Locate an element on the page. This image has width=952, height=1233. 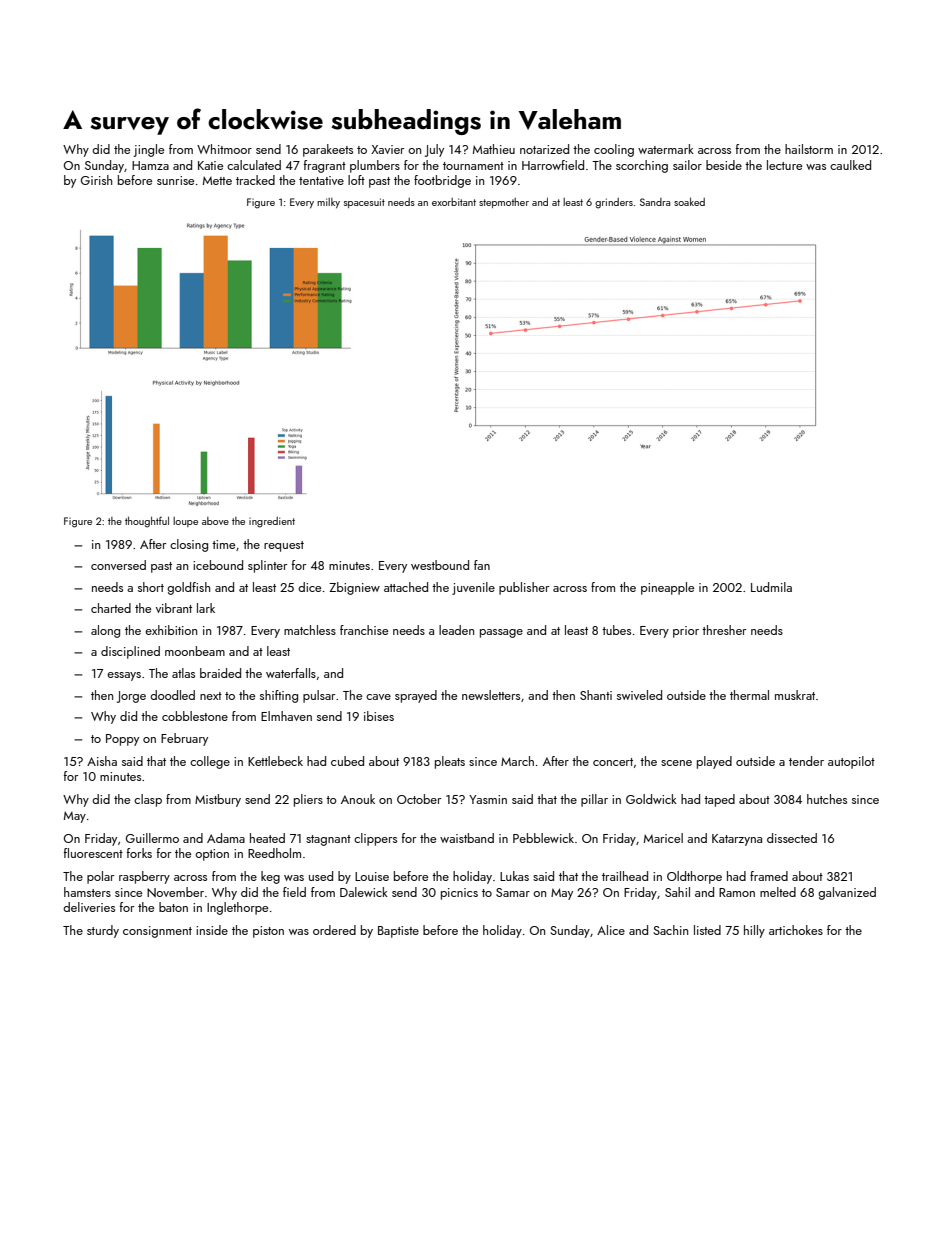
exorbitant is located at coordinates (454, 202).
